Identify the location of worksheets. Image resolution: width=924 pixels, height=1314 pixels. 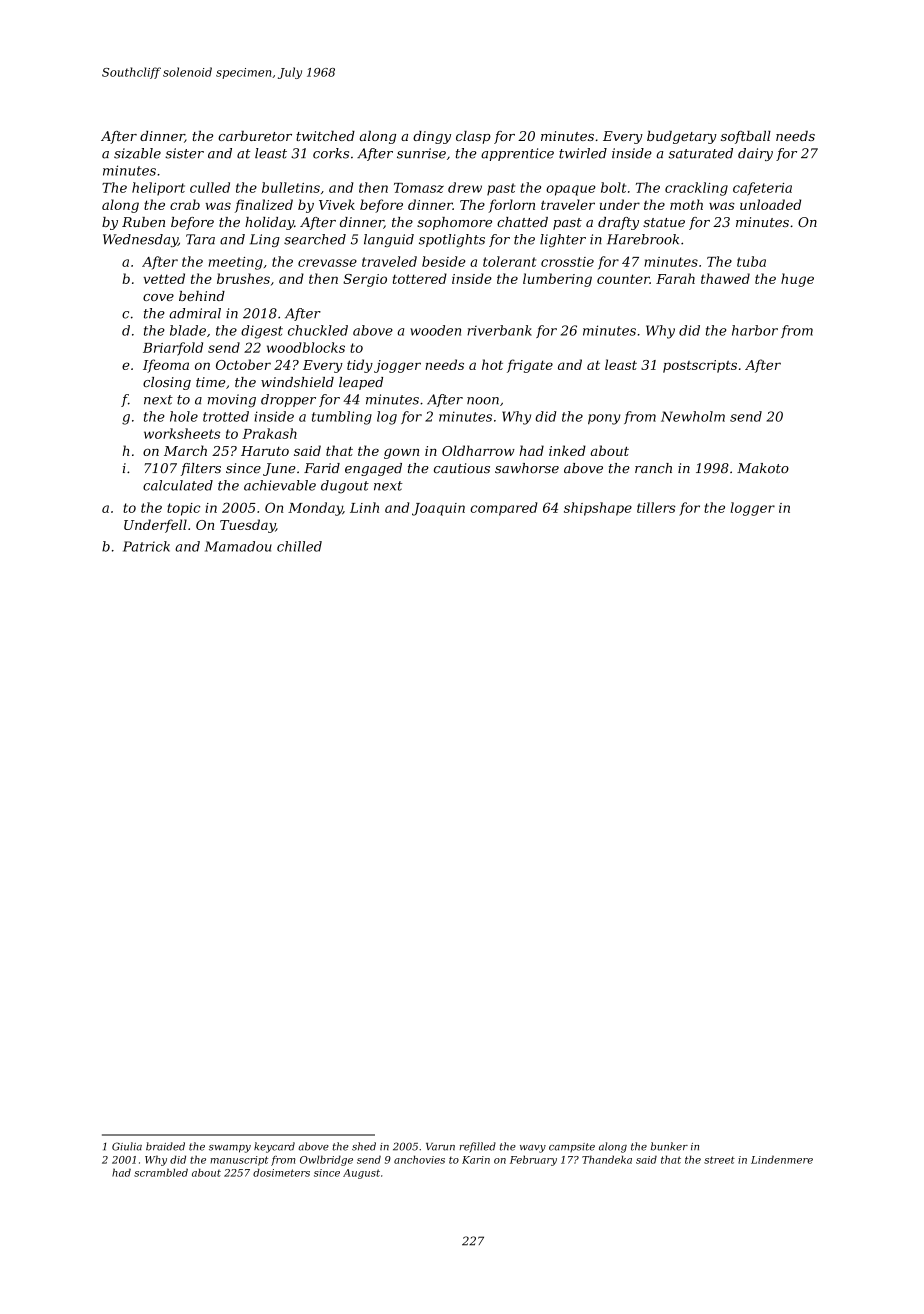
(182, 433).
